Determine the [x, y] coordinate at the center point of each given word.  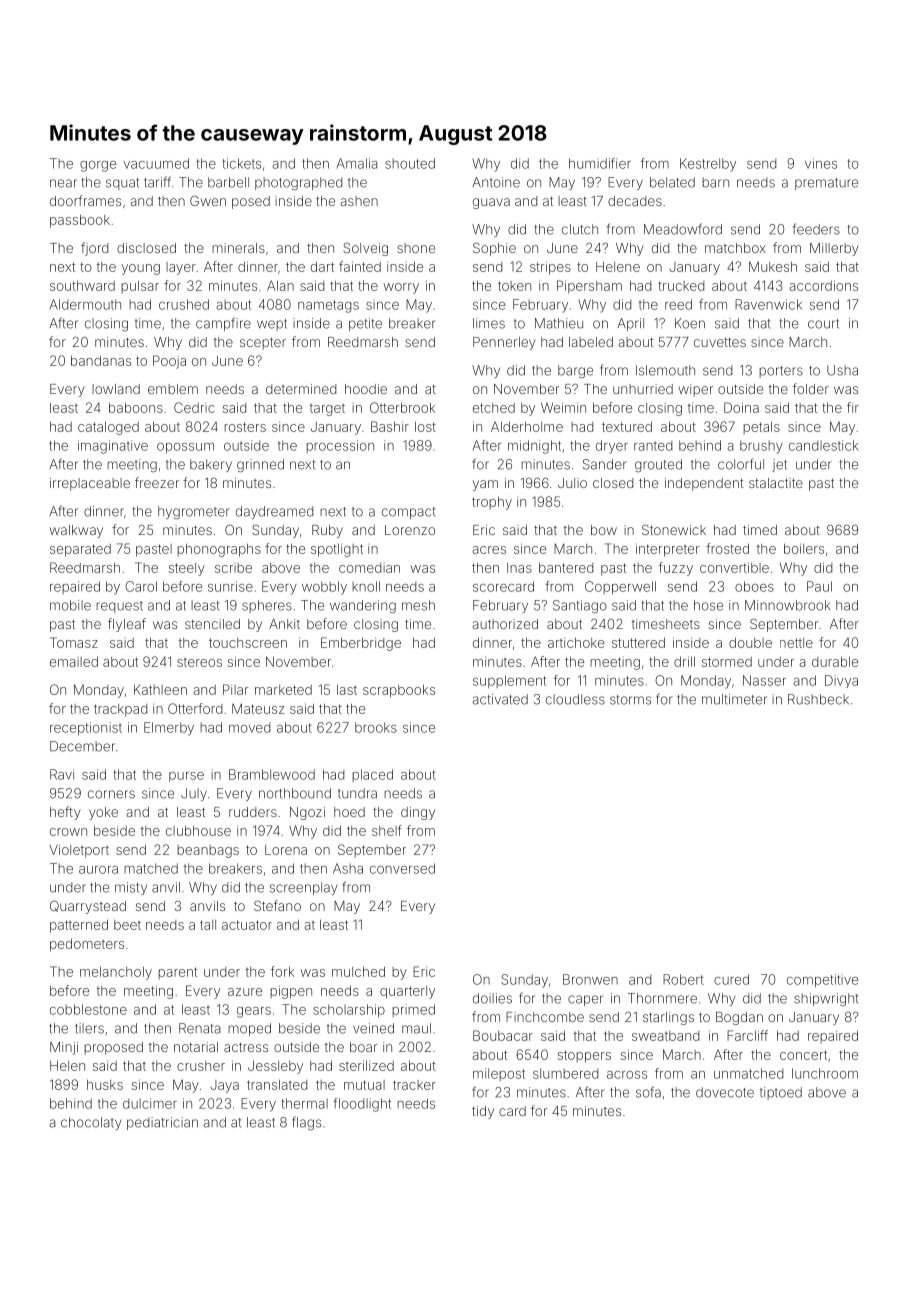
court [823, 324]
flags [306, 1123]
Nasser [764, 680]
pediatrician [162, 1123]
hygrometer [194, 512]
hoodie [366, 389]
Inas [519, 568]
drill [684, 661]
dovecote [725, 1092]
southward [82, 286]
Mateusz [258, 708]
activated [500, 699]
